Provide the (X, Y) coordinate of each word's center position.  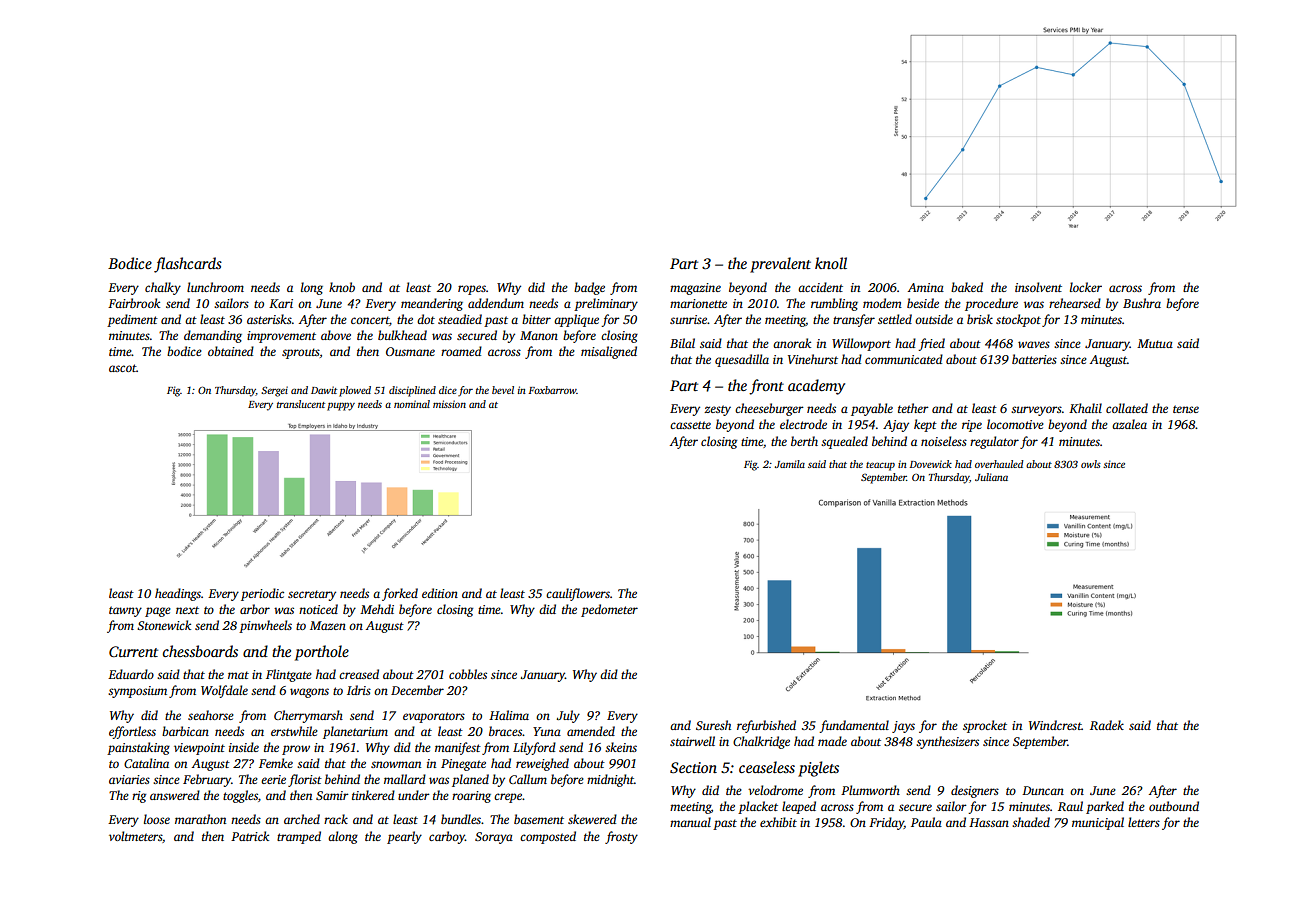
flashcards (188, 265)
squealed (844, 442)
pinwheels (265, 626)
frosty (621, 837)
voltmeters (135, 836)
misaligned (609, 352)
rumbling (834, 304)
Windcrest (1055, 725)
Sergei (274, 391)
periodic (262, 594)
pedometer (609, 610)
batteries (1034, 359)
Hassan (989, 822)
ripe (972, 426)
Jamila (790, 464)
